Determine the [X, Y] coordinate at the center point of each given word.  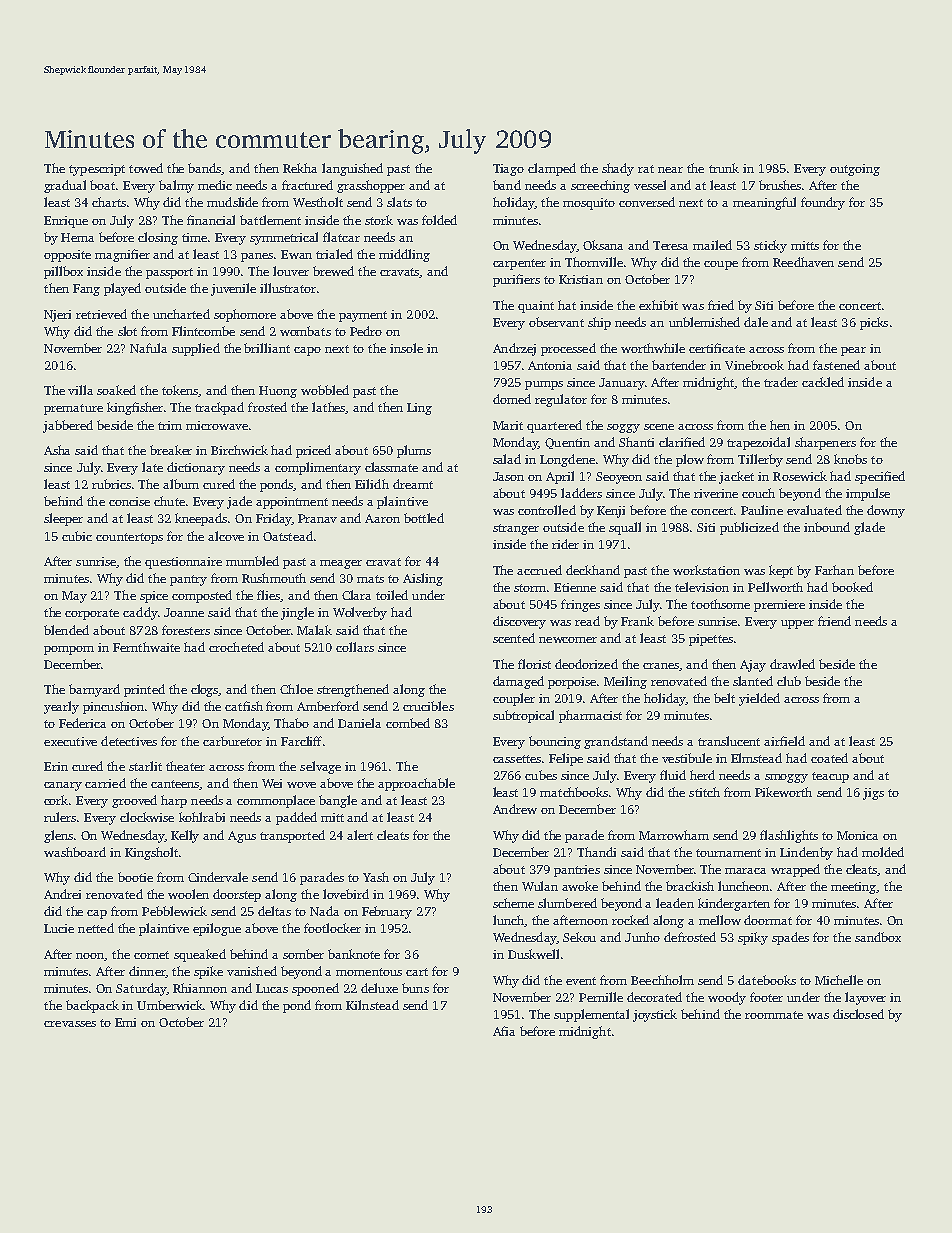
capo [307, 351]
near [670, 170]
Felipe [566, 759]
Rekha [300, 168]
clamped [552, 169]
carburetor [232, 741]
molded [883, 852]
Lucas [272, 988]
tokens [180, 391]
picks [874, 323]
